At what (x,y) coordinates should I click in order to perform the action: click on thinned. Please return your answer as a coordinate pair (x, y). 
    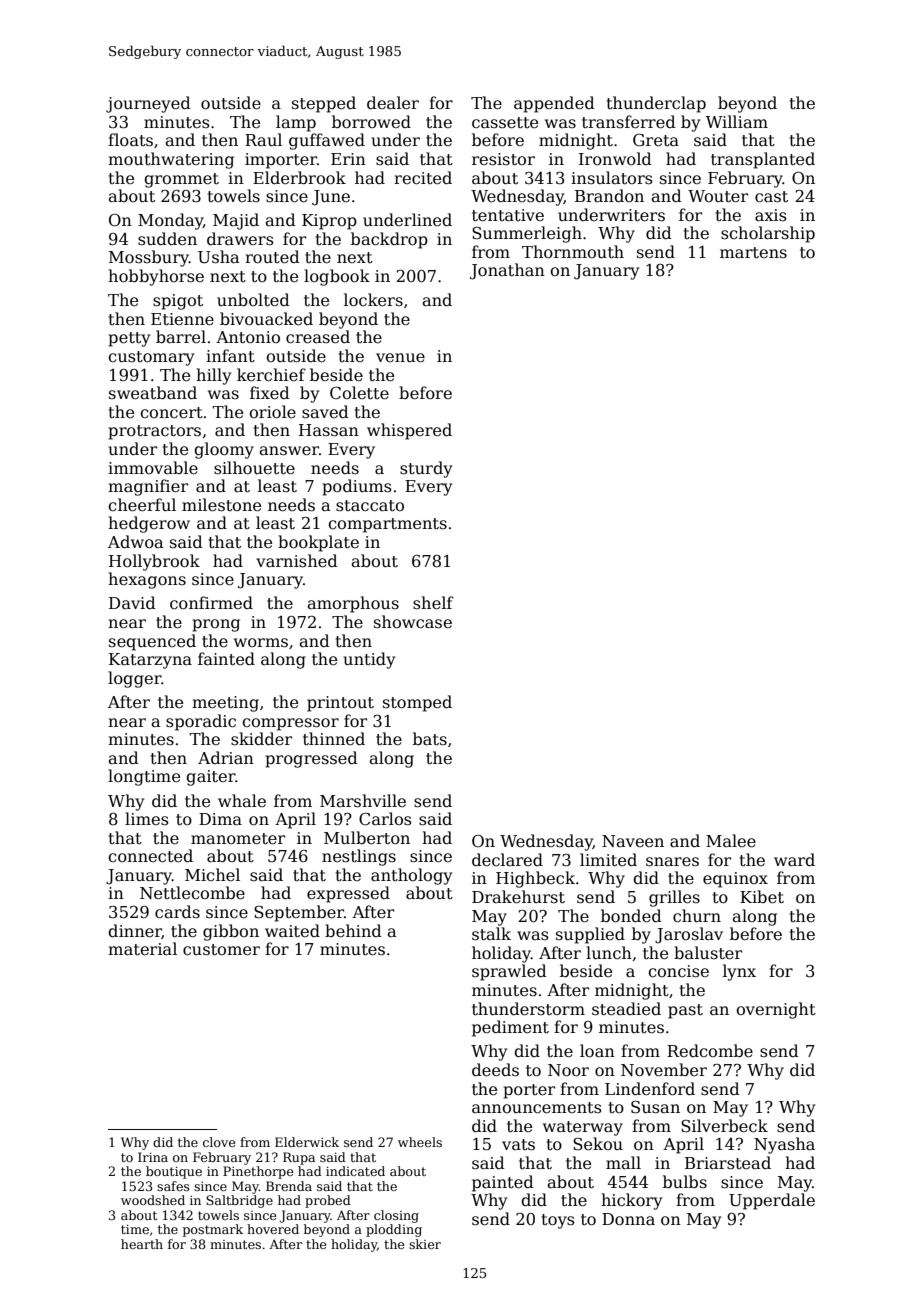
    Looking at the image, I should click on (334, 739).
